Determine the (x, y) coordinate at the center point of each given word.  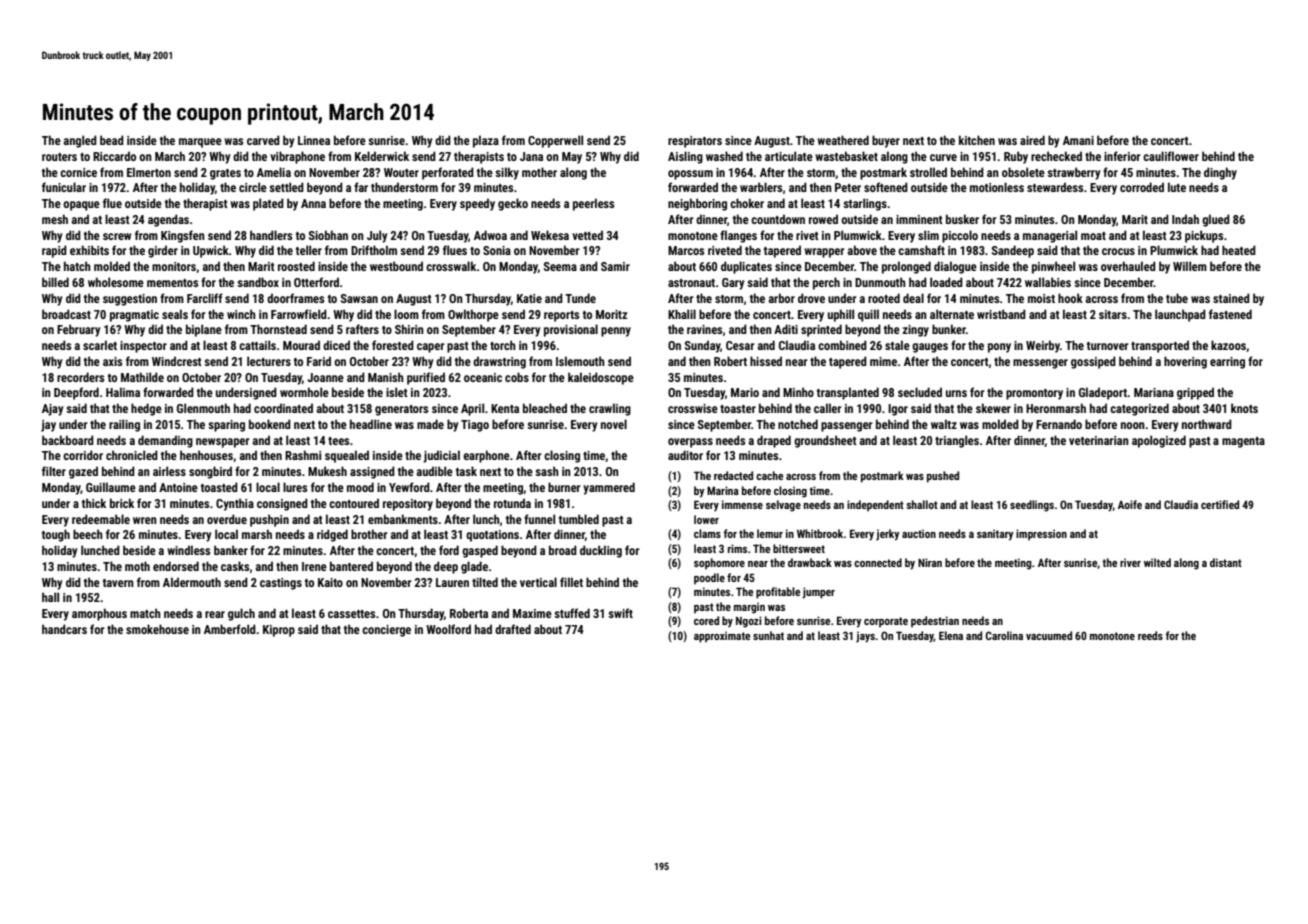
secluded (920, 392)
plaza (486, 141)
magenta (1243, 442)
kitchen (977, 140)
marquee (200, 143)
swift (620, 613)
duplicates (746, 267)
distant (1226, 562)
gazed (83, 472)
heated (1239, 250)
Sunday (703, 346)
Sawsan (359, 298)
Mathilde (142, 377)
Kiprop (279, 631)
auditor (685, 455)
